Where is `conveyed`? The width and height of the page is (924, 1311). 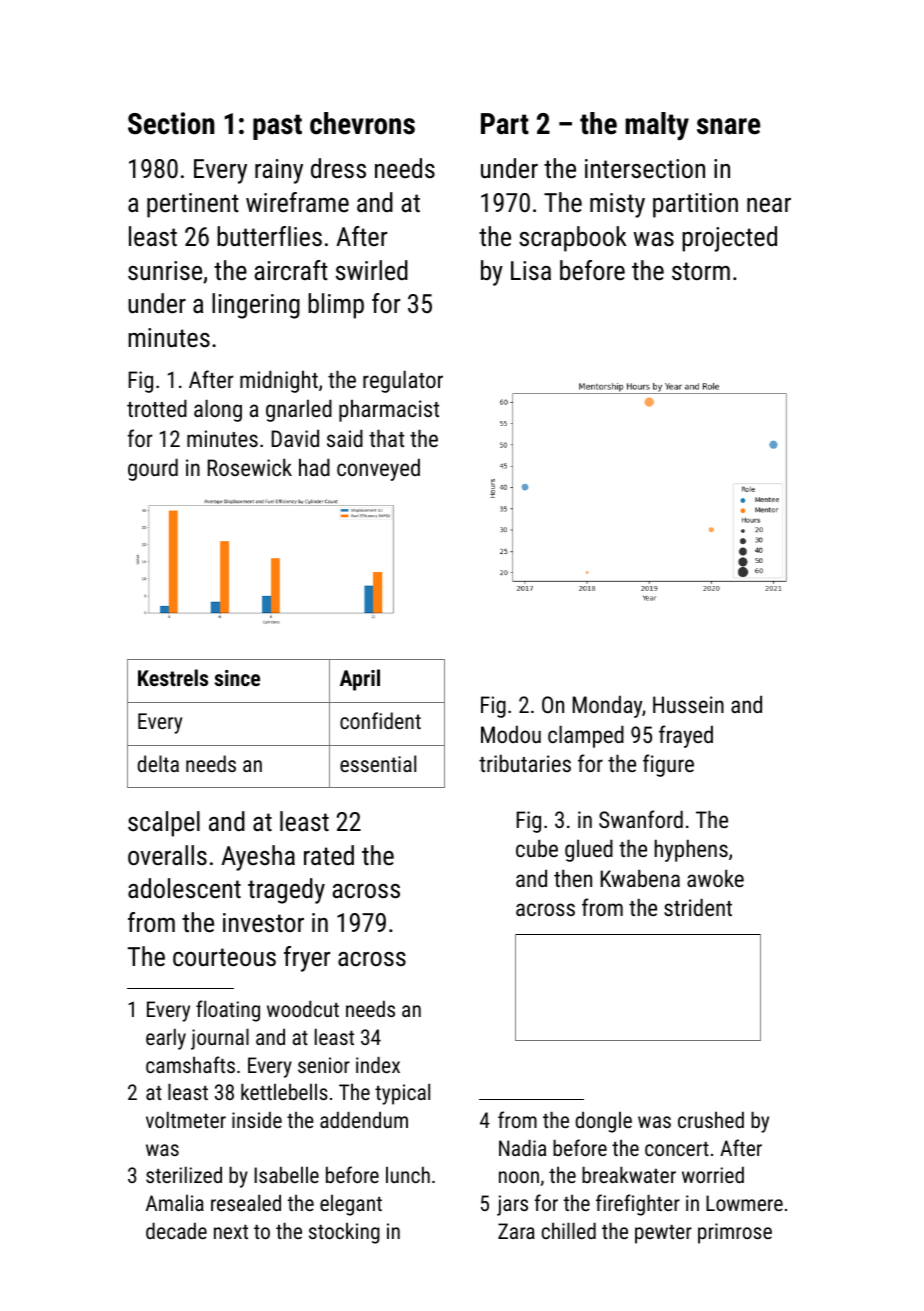
conveyed is located at coordinates (378, 469).
